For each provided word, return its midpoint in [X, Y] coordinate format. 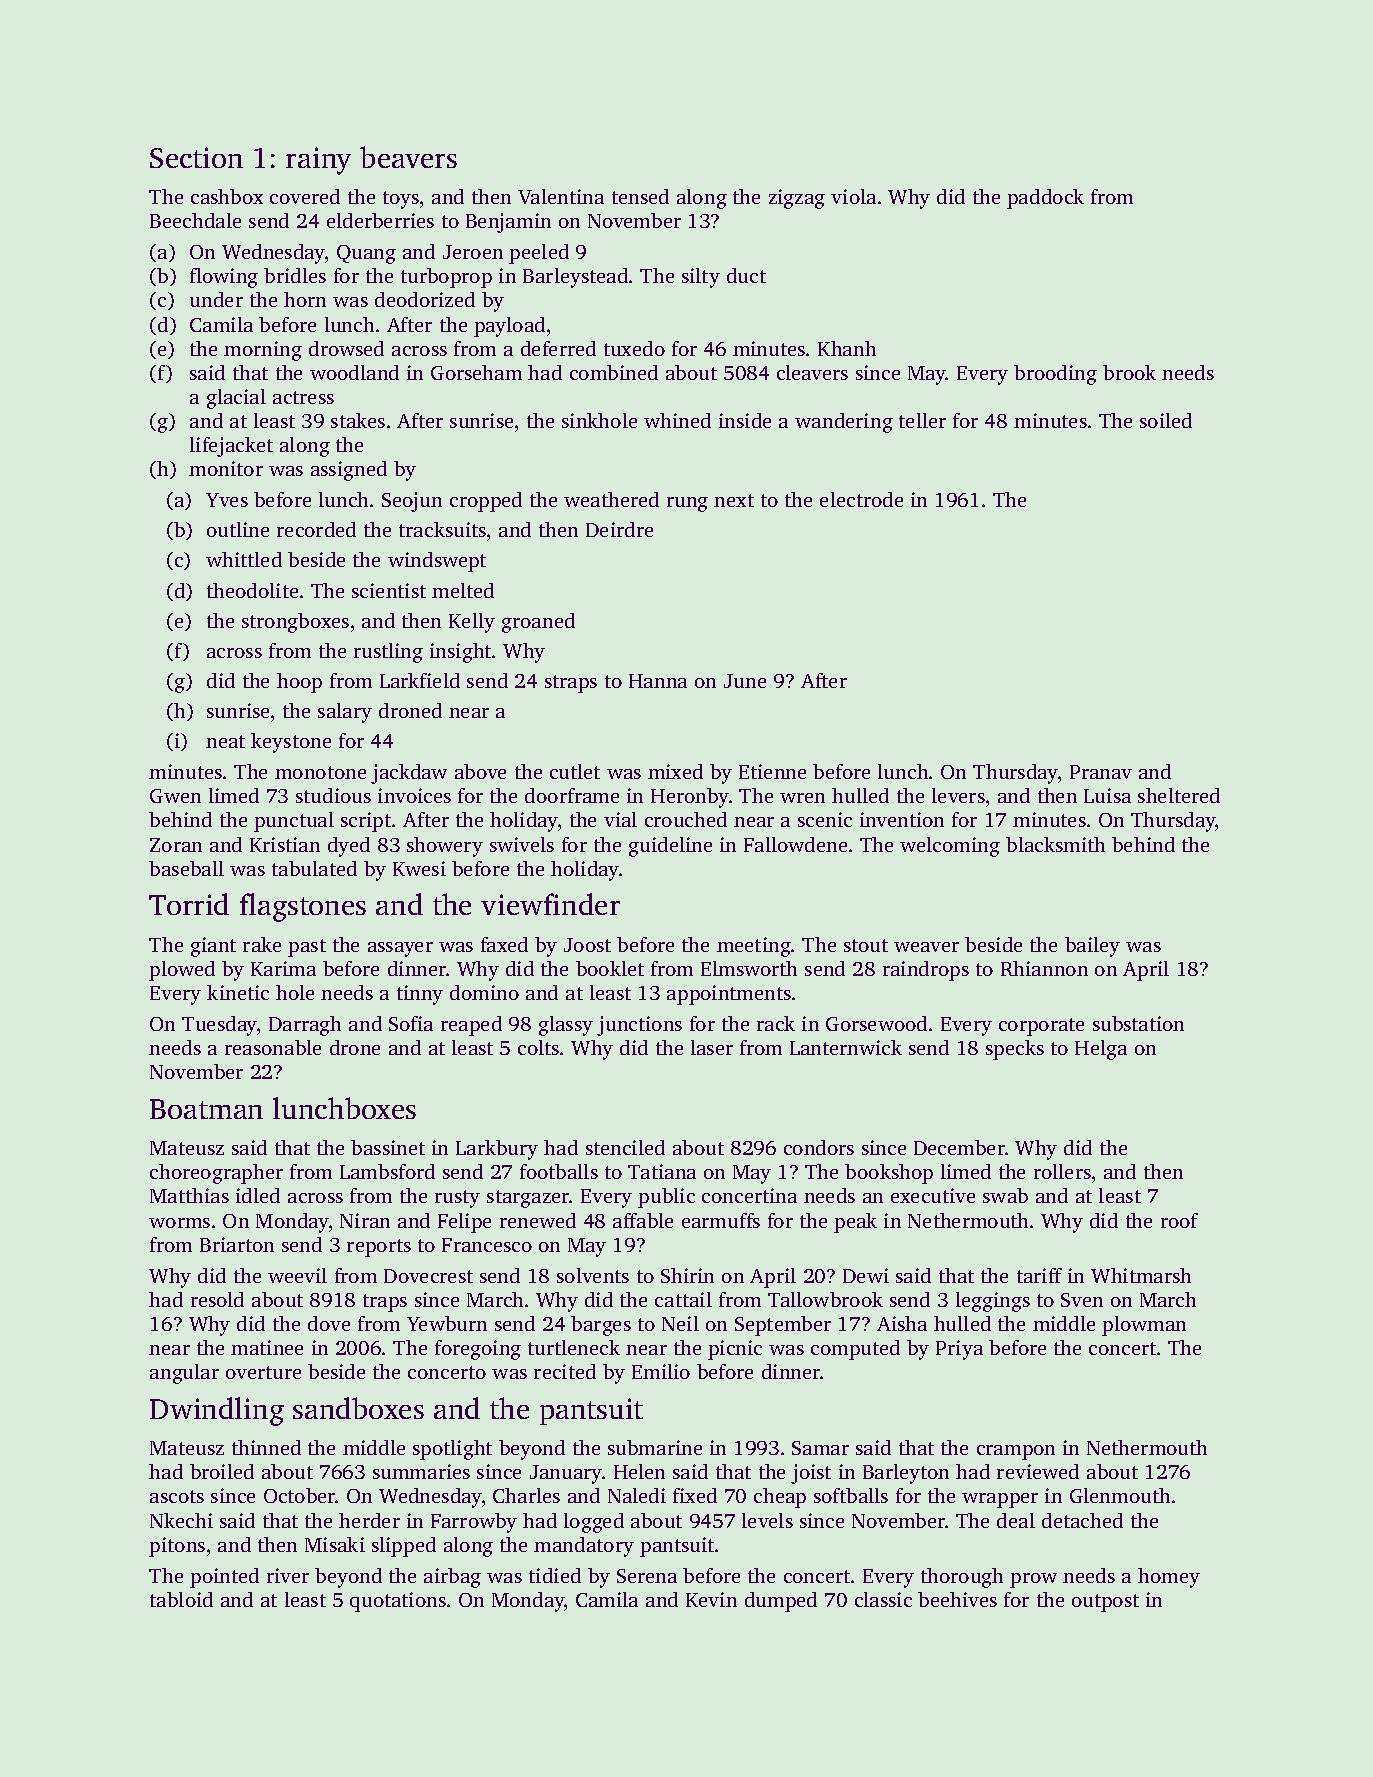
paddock [1045, 199]
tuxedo [634, 348]
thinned [266, 1447]
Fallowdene [795, 844]
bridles [295, 275]
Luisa [1107, 795]
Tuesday [219, 1026]
